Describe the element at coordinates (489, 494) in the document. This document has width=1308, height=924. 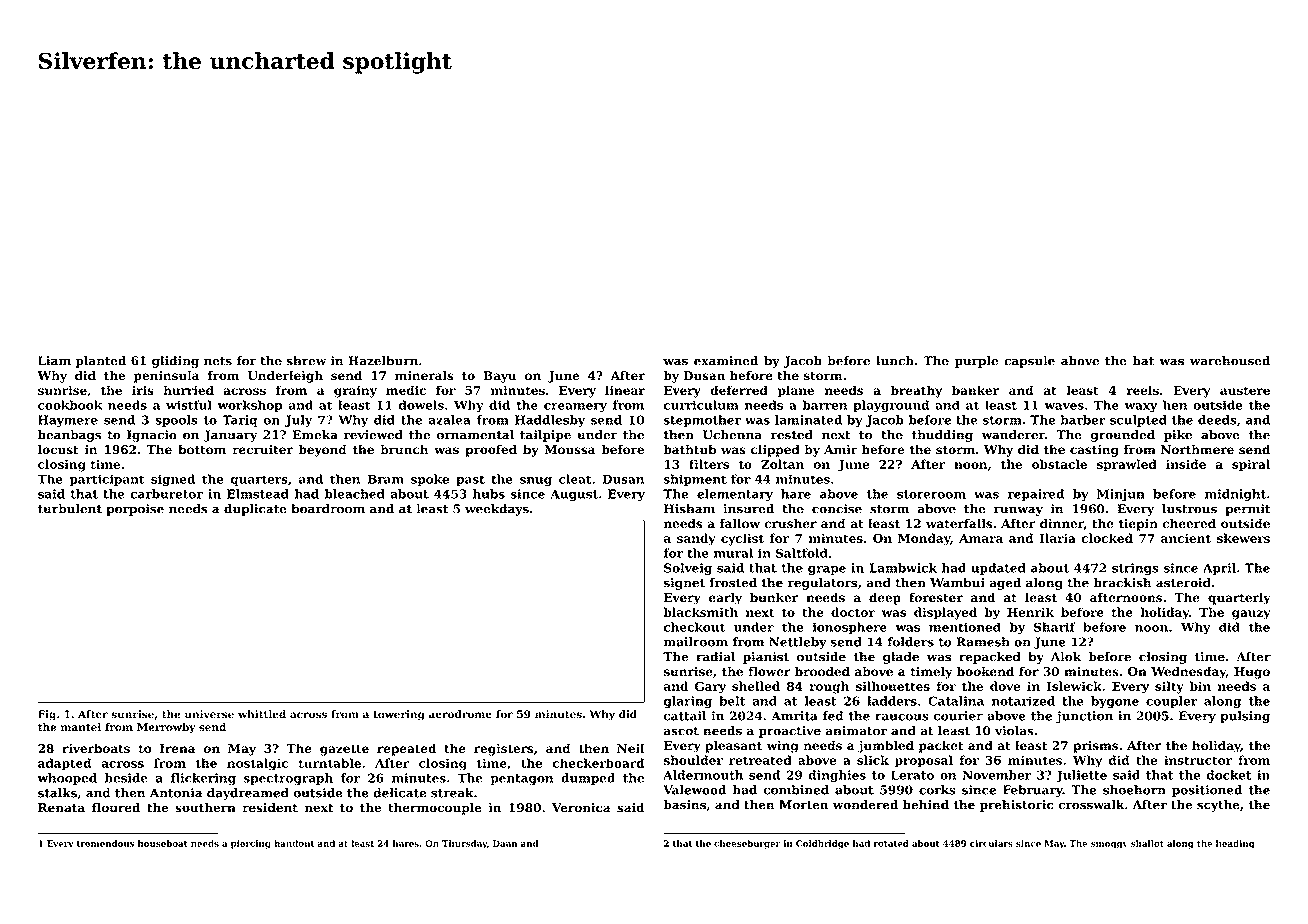
I see `hubs` at that location.
